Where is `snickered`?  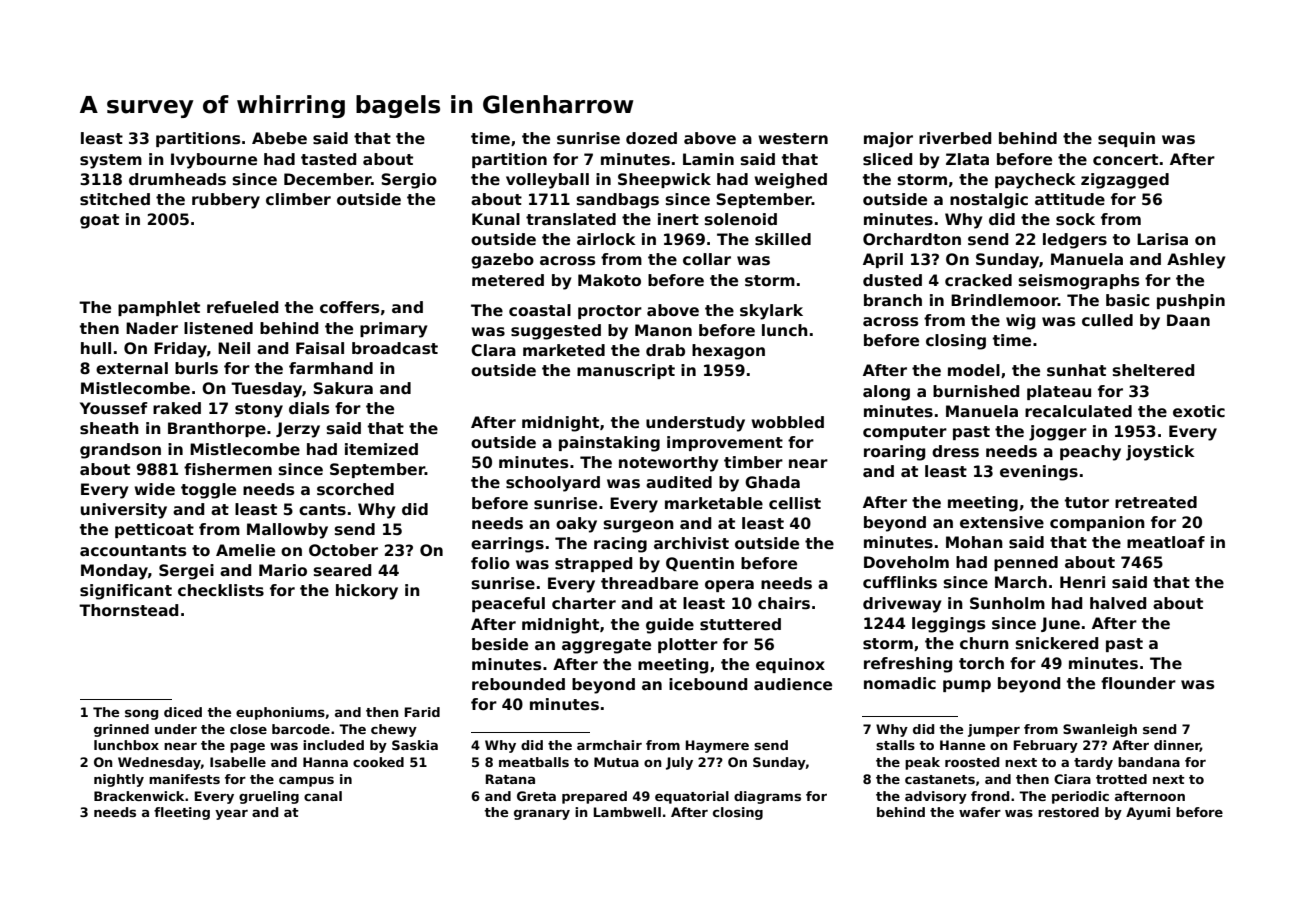
snickered is located at coordinates (1057, 643).
